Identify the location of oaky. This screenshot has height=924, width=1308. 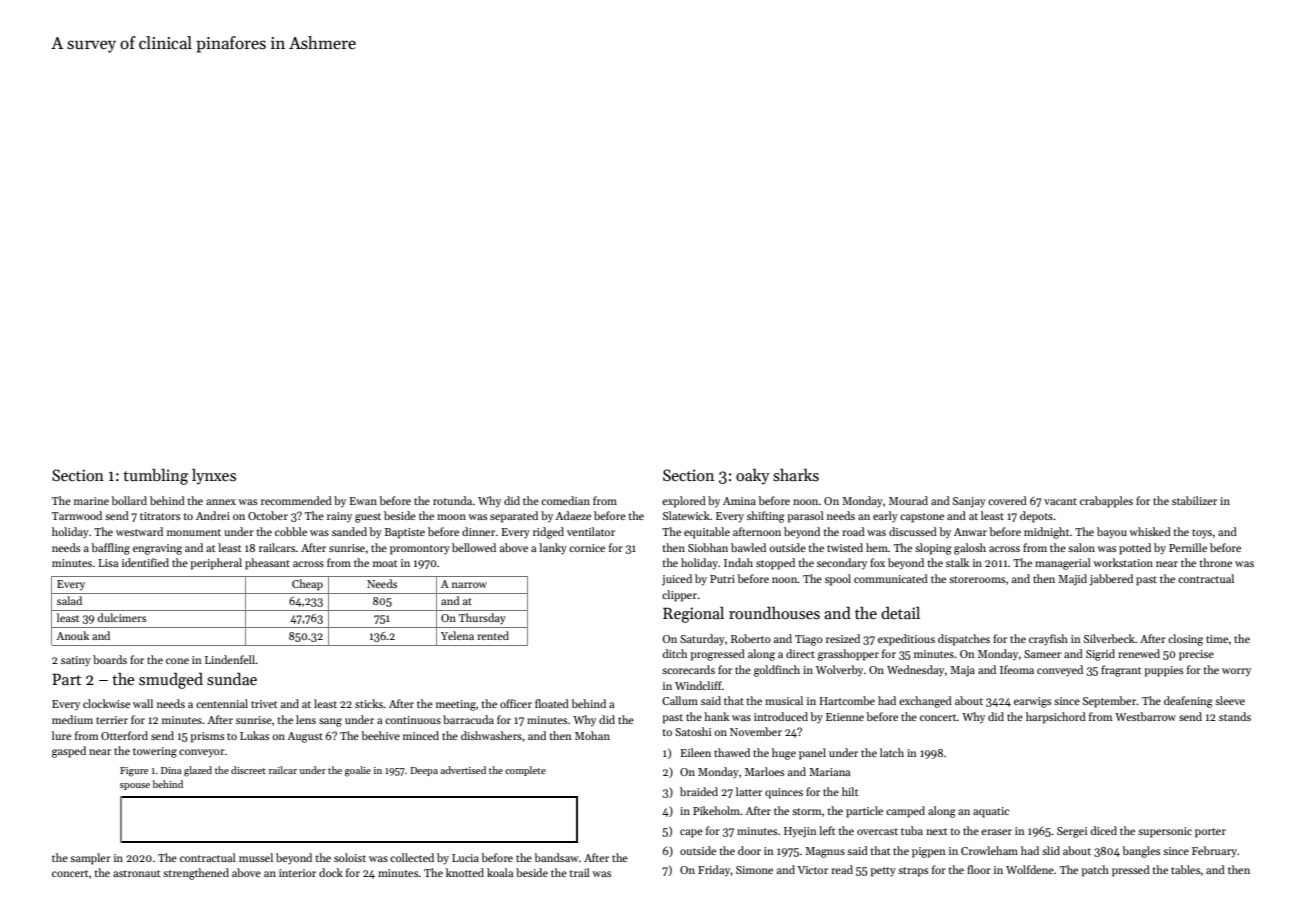
(753, 477).
